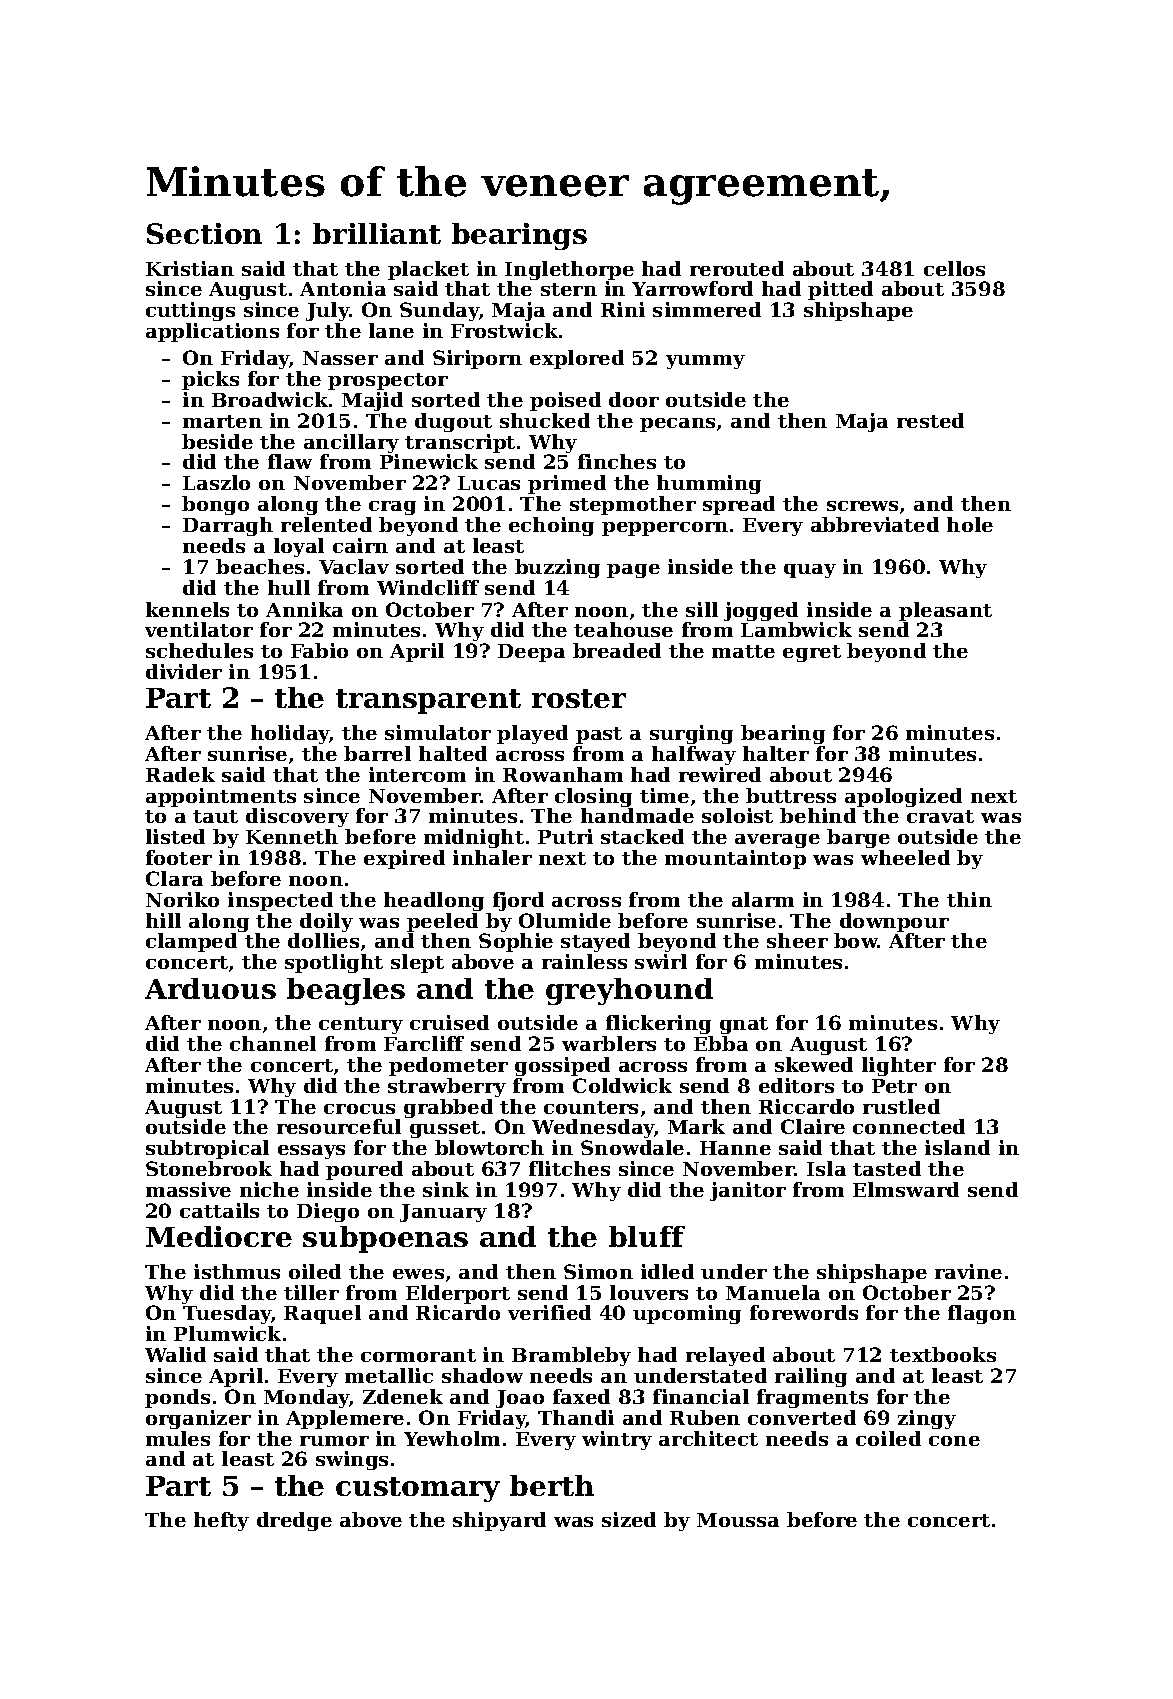 The width and height of the page is (1173, 1699). What do you see at coordinates (737, 268) in the page?
I see `rerouted` at bounding box center [737, 268].
